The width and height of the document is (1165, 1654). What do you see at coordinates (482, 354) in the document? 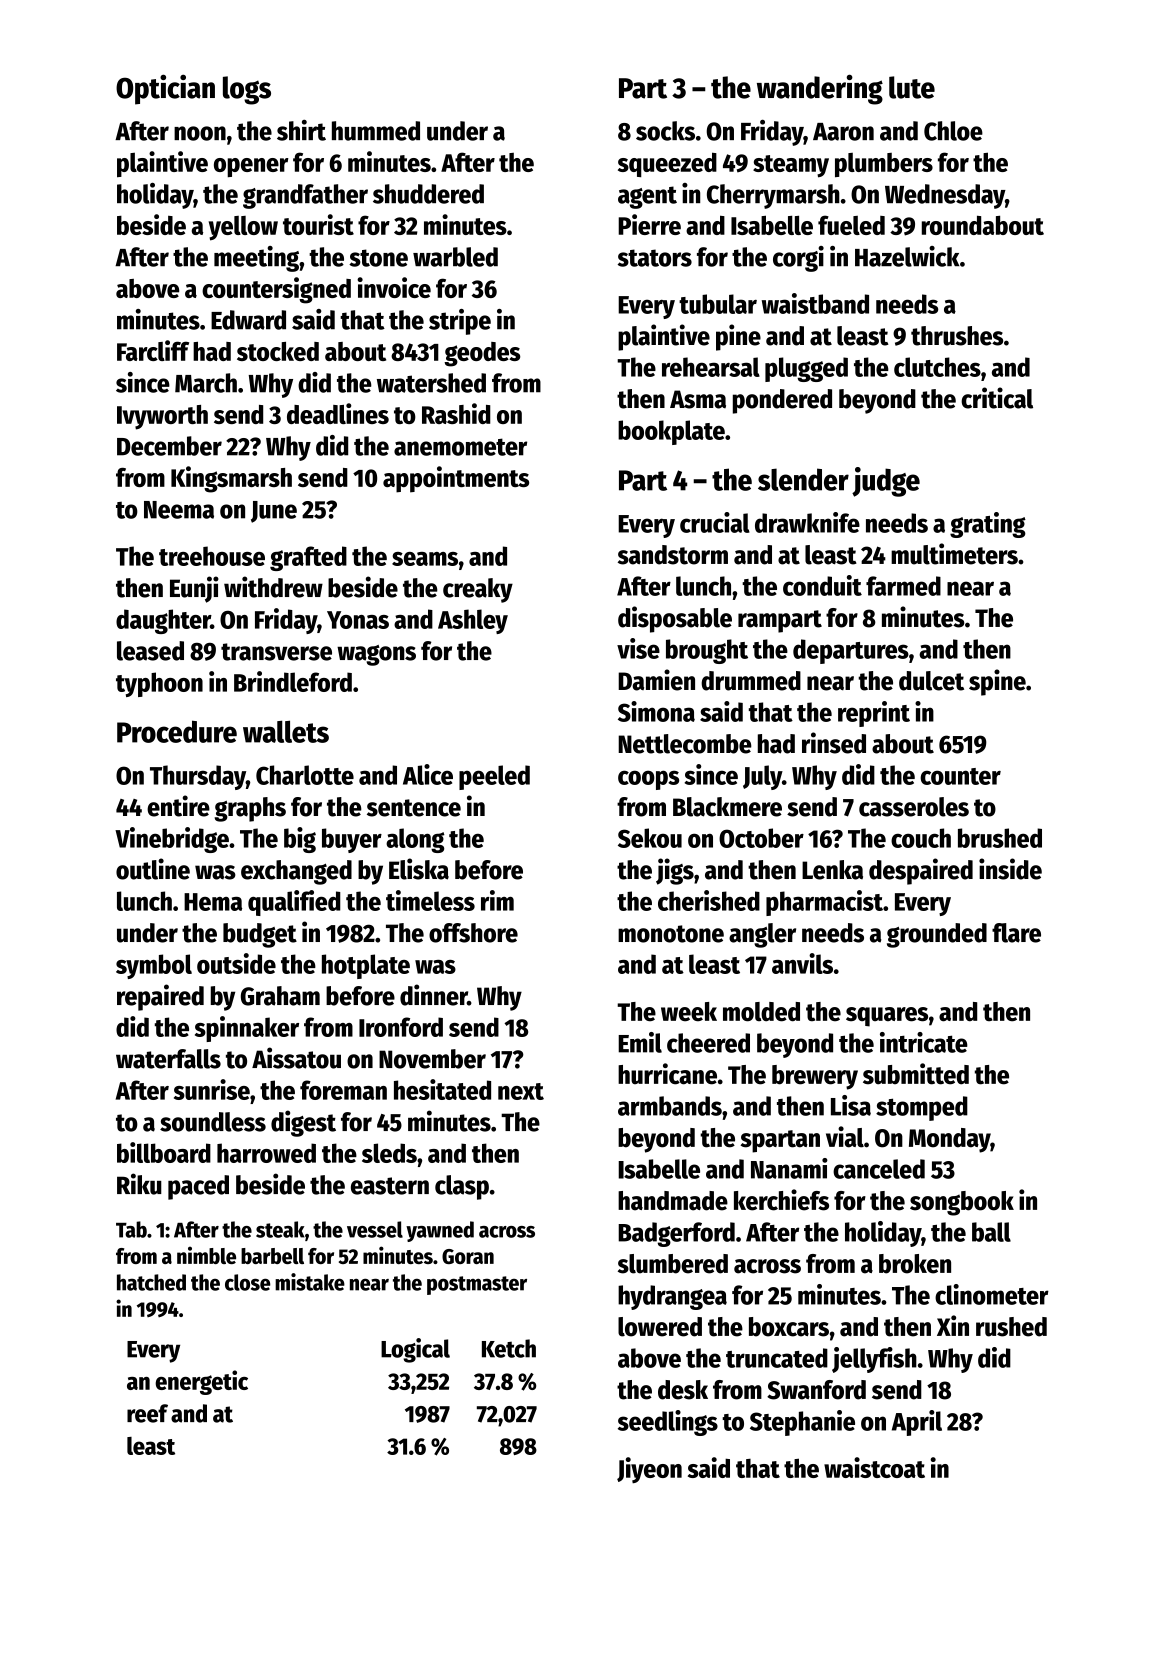
I see `geodes` at bounding box center [482, 354].
